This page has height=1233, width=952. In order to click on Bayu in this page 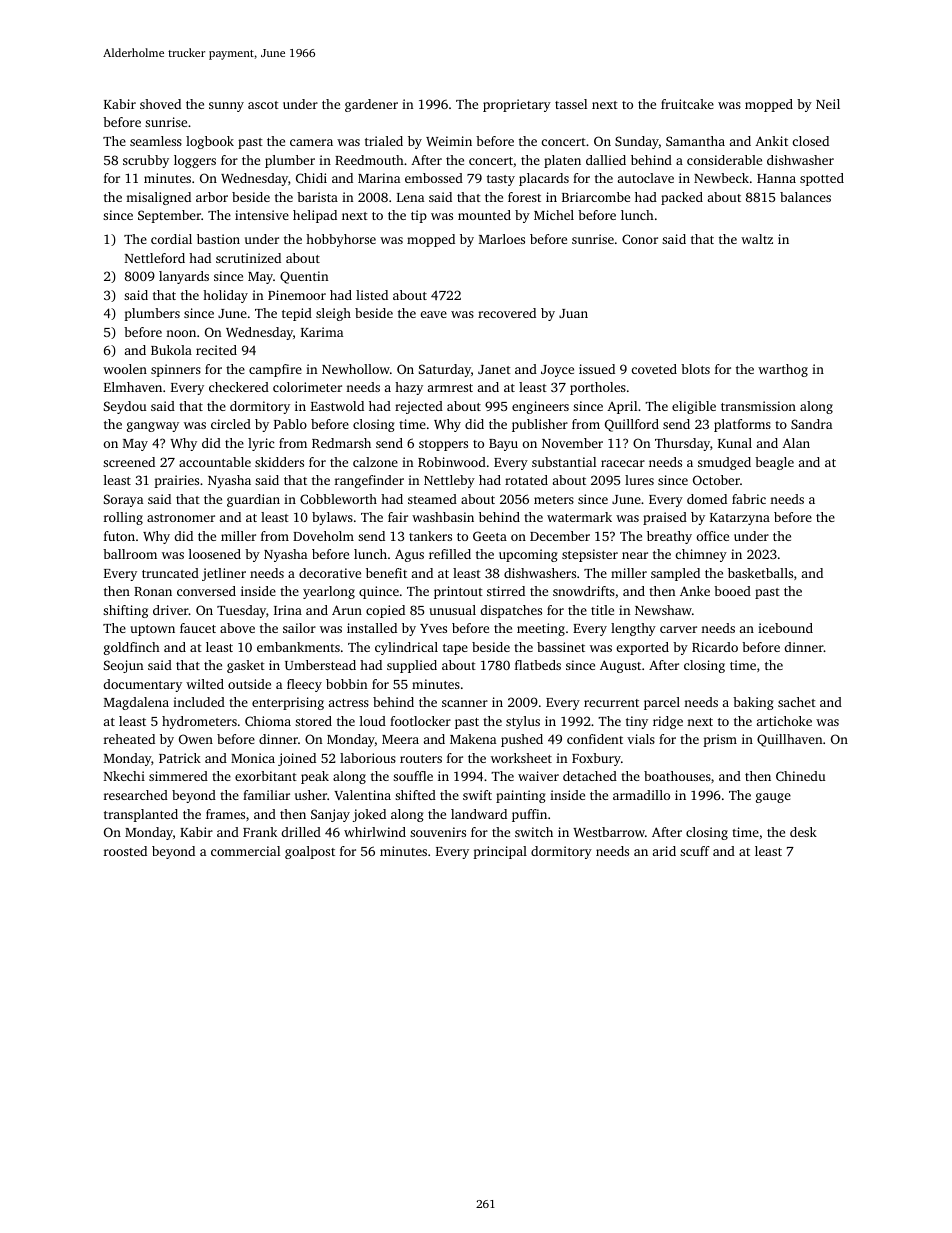, I will do `click(503, 445)`.
